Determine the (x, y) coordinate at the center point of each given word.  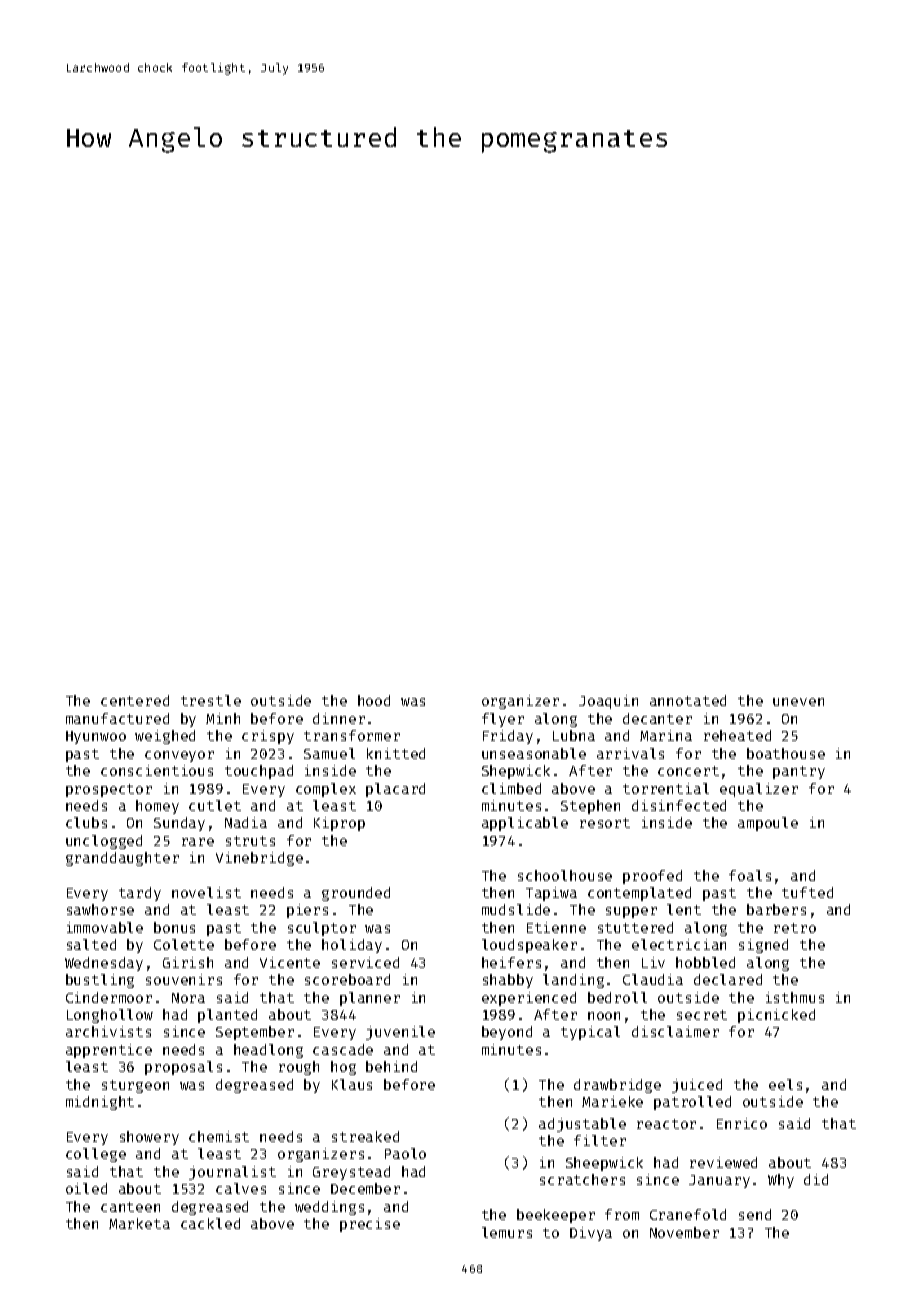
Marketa (139, 1223)
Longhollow (110, 1016)
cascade (343, 1049)
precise (370, 1225)
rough (299, 1068)
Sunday (179, 824)
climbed (511, 788)
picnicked (776, 1016)
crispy (268, 737)
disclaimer (675, 1031)
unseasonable (534, 753)
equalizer (759, 790)
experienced (529, 999)
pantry (799, 772)
